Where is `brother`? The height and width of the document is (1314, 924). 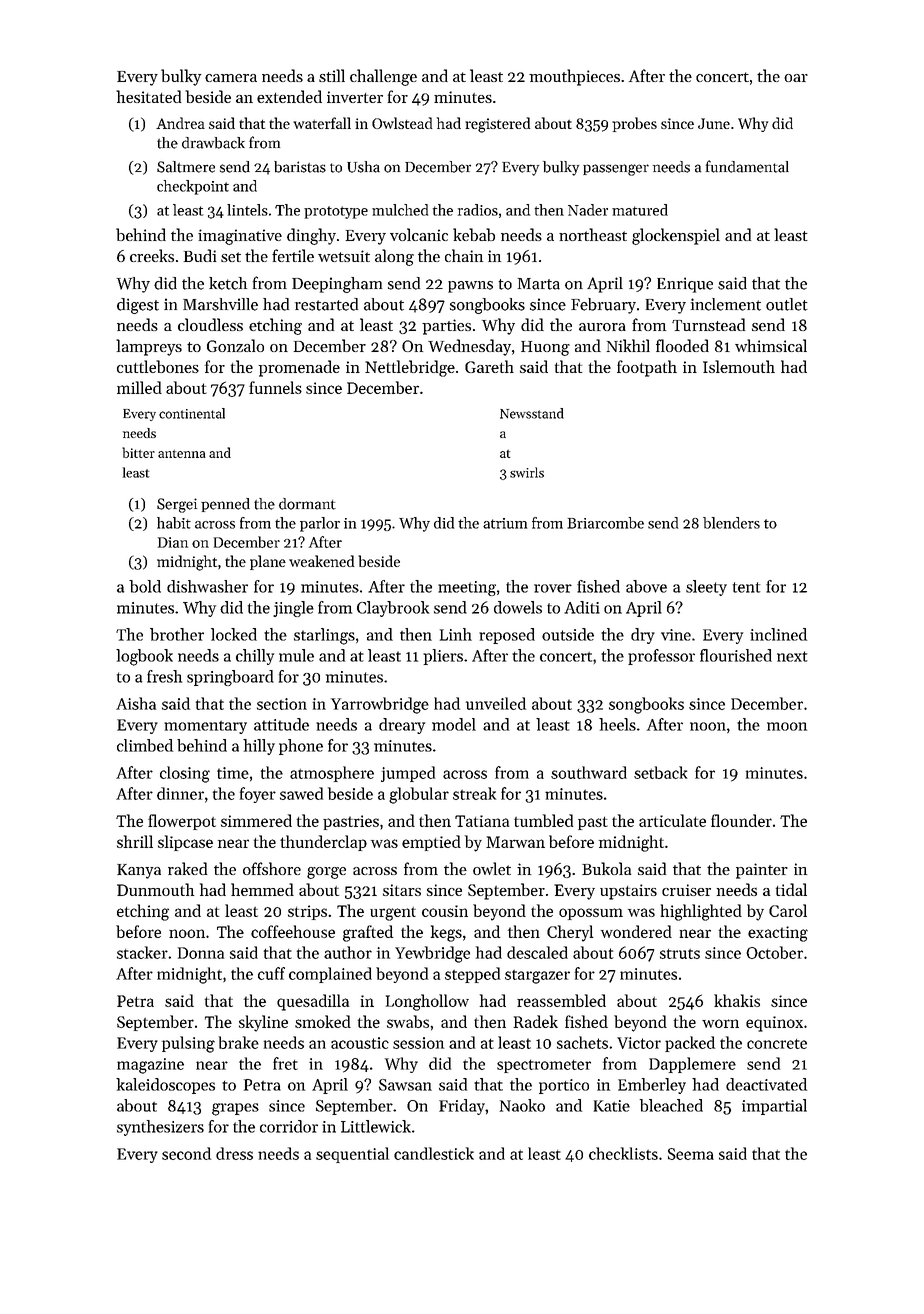
brother is located at coordinates (177, 634).
